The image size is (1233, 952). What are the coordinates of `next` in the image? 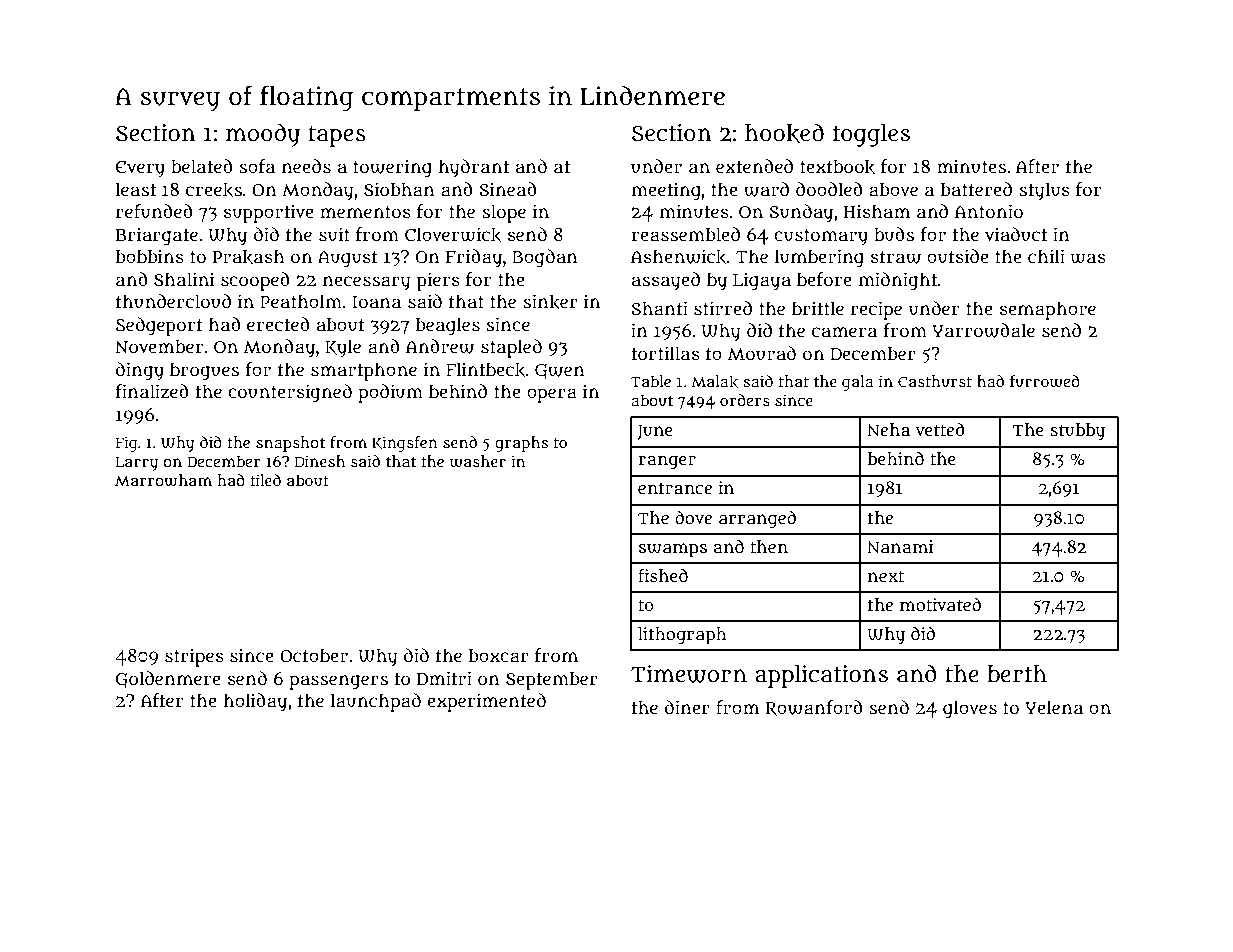 It's located at (886, 576).
